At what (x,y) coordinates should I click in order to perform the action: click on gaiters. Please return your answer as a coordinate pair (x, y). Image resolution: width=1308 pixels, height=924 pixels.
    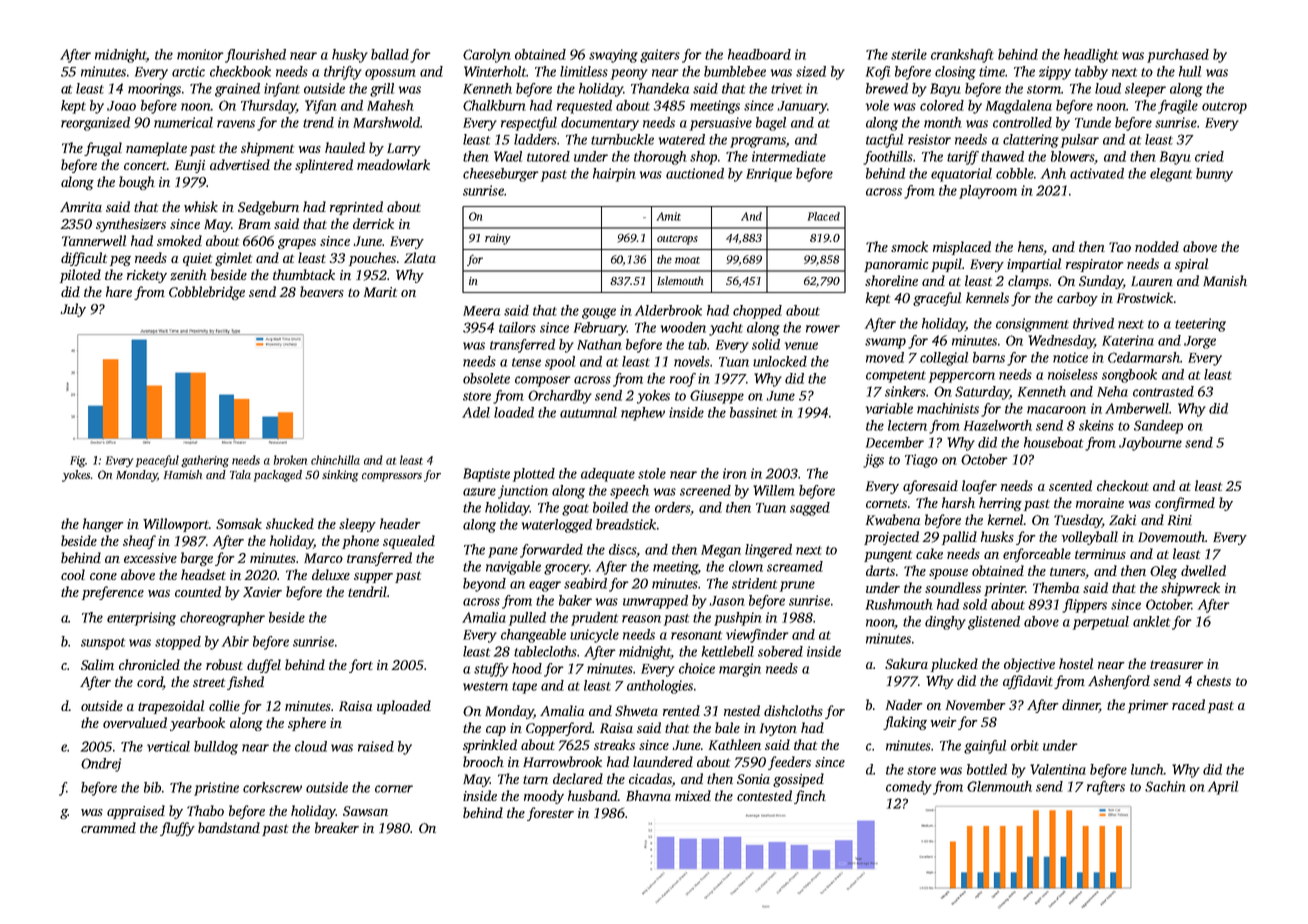
    Looking at the image, I should click on (660, 56).
